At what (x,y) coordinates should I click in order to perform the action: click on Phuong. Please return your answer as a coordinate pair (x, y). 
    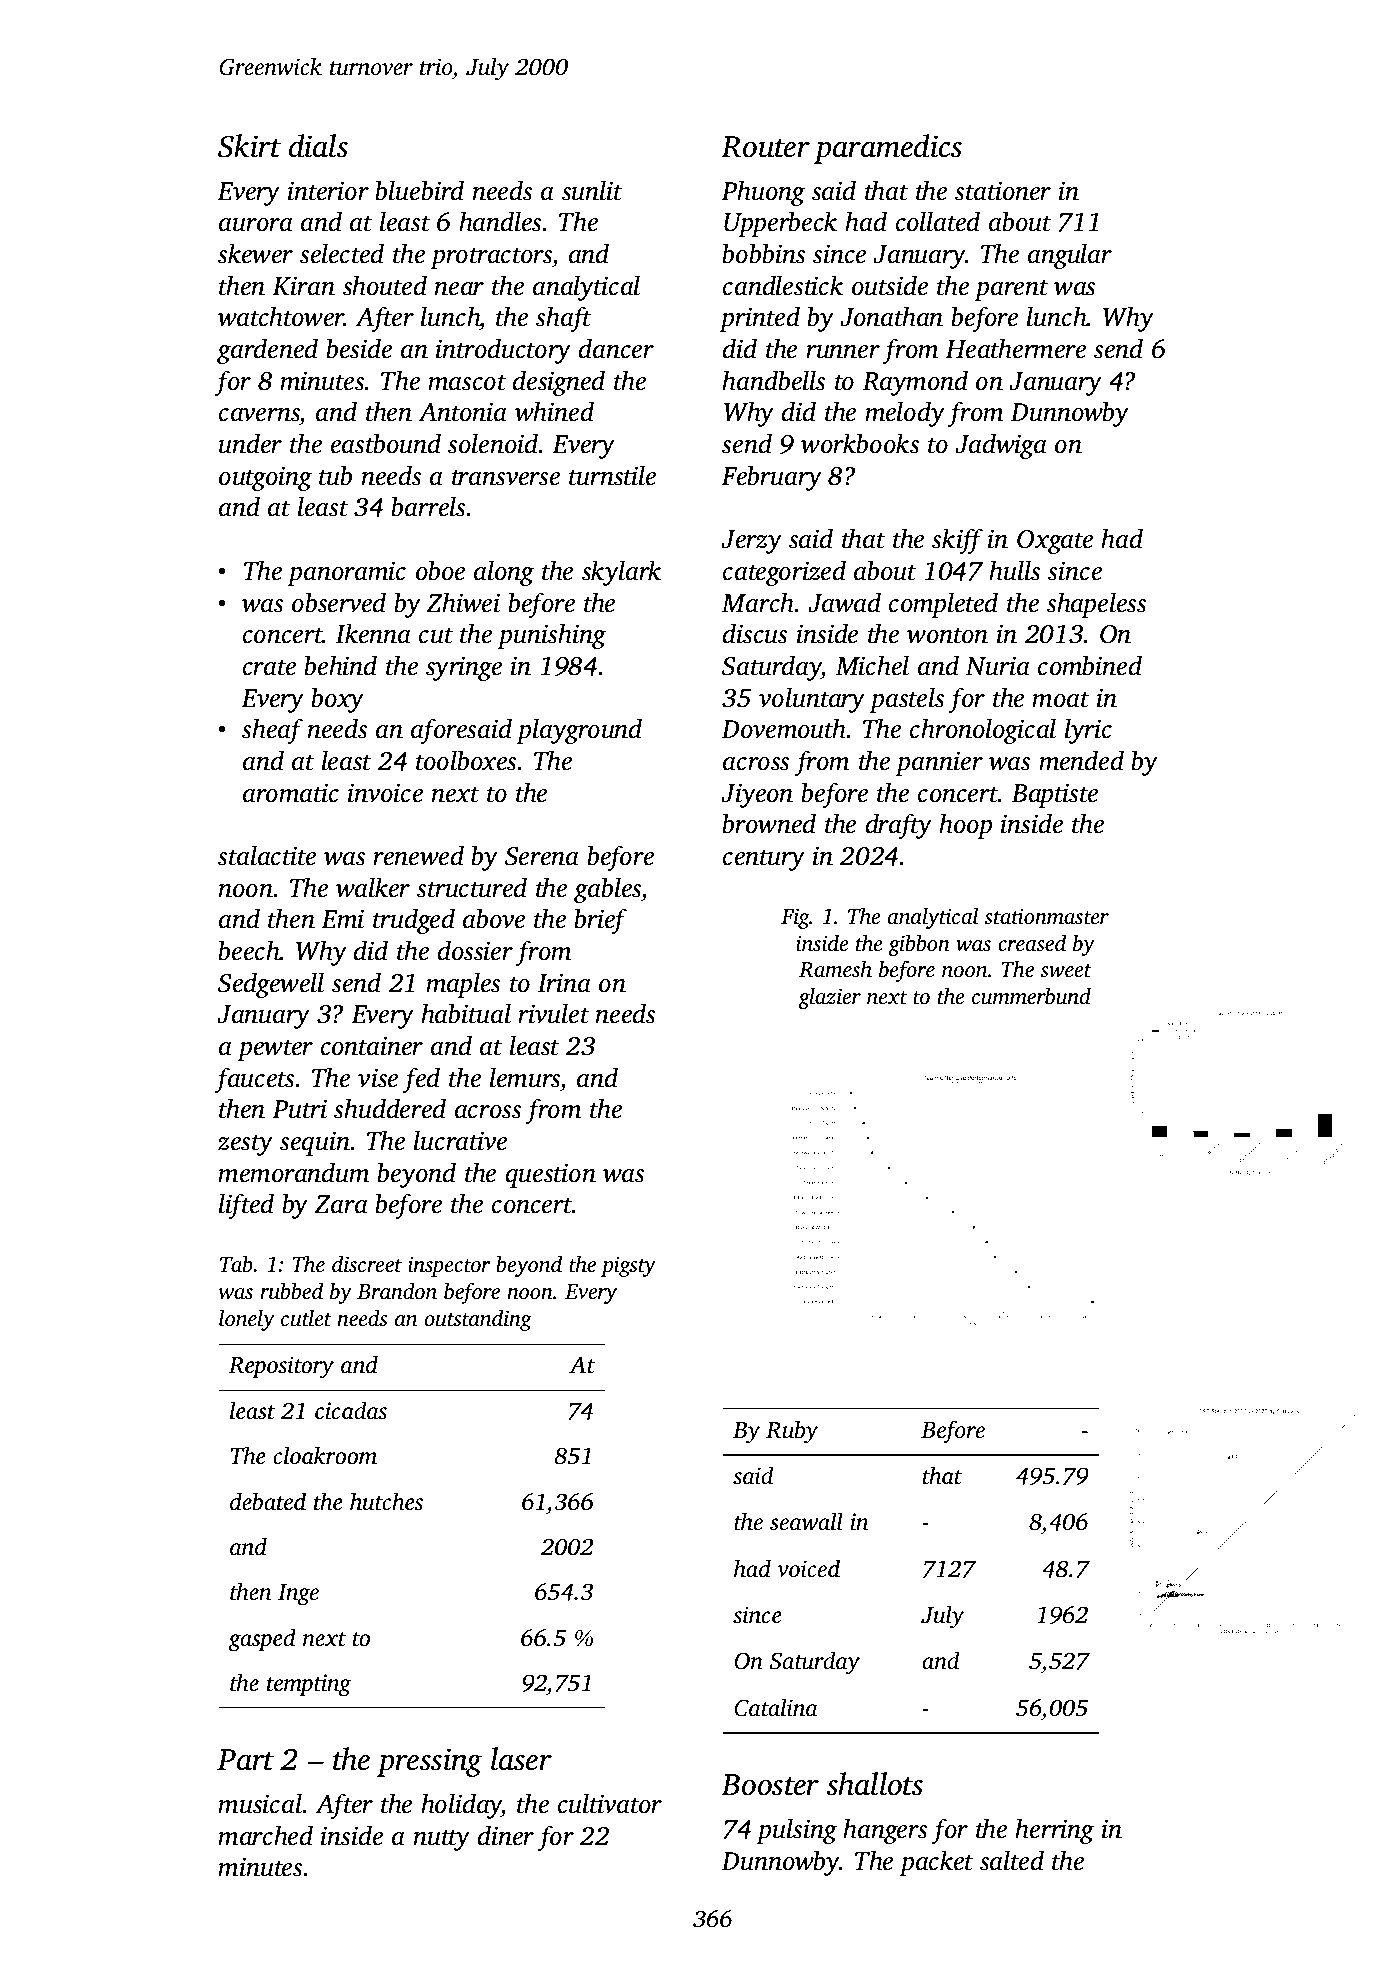
    Looking at the image, I should click on (763, 193).
